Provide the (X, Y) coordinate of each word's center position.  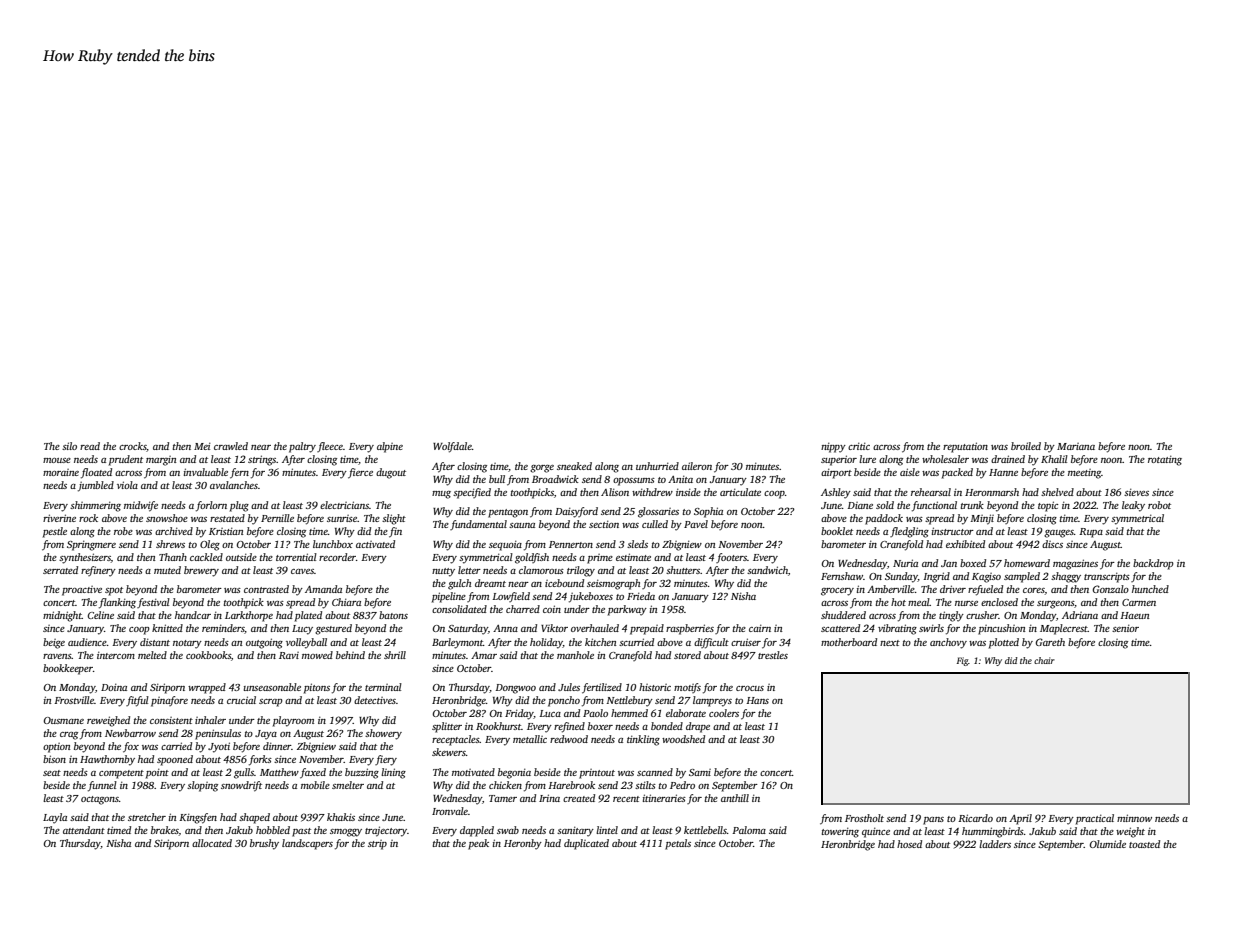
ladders (995, 844)
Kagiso (986, 578)
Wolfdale (452, 447)
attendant (84, 830)
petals (678, 844)
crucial (241, 700)
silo (69, 446)
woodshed (683, 739)
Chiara (346, 602)
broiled (1026, 446)
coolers (724, 713)
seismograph (613, 584)
